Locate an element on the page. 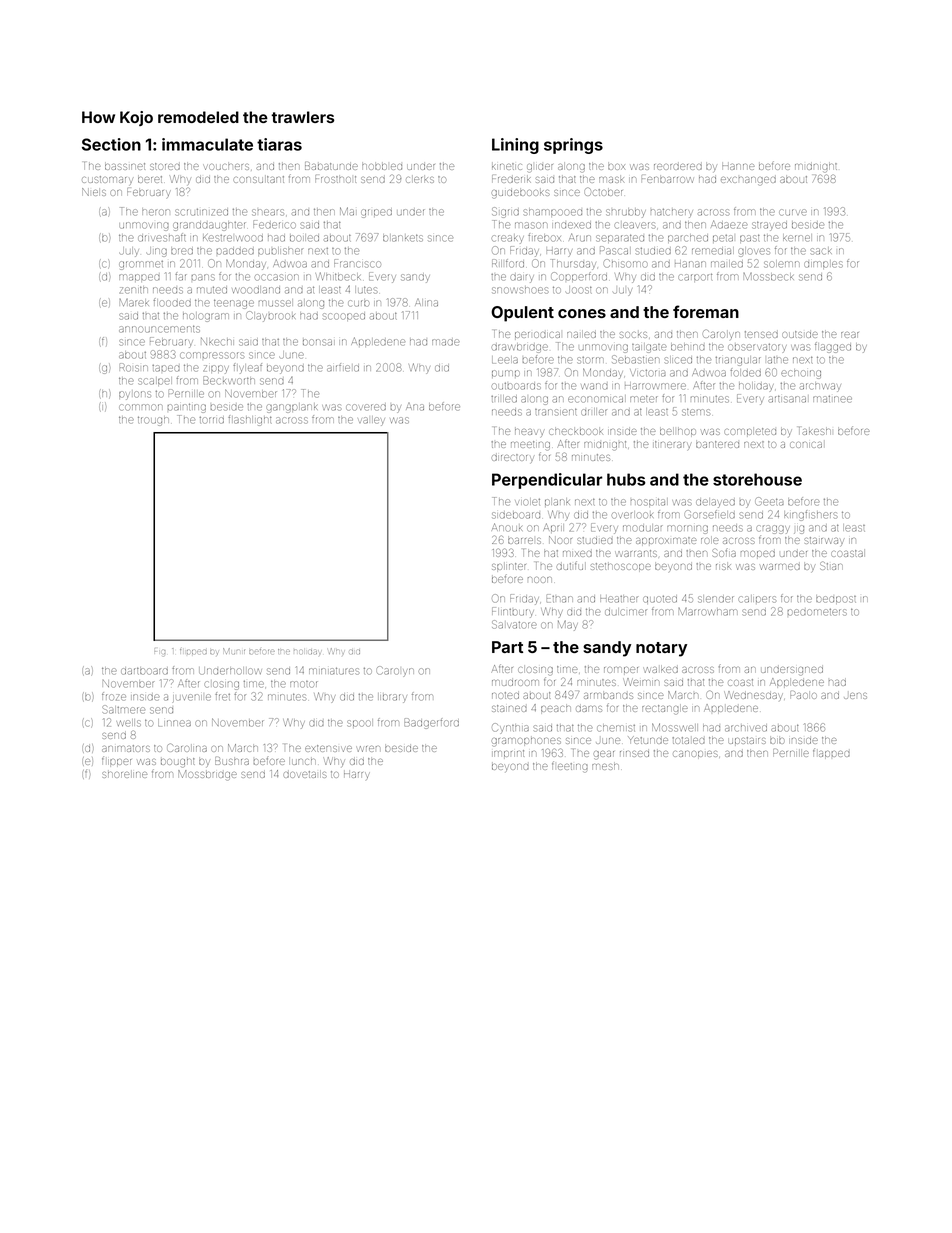 Image resolution: width=952 pixels, height=1233 pixels. October is located at coordinates (604, 192).
